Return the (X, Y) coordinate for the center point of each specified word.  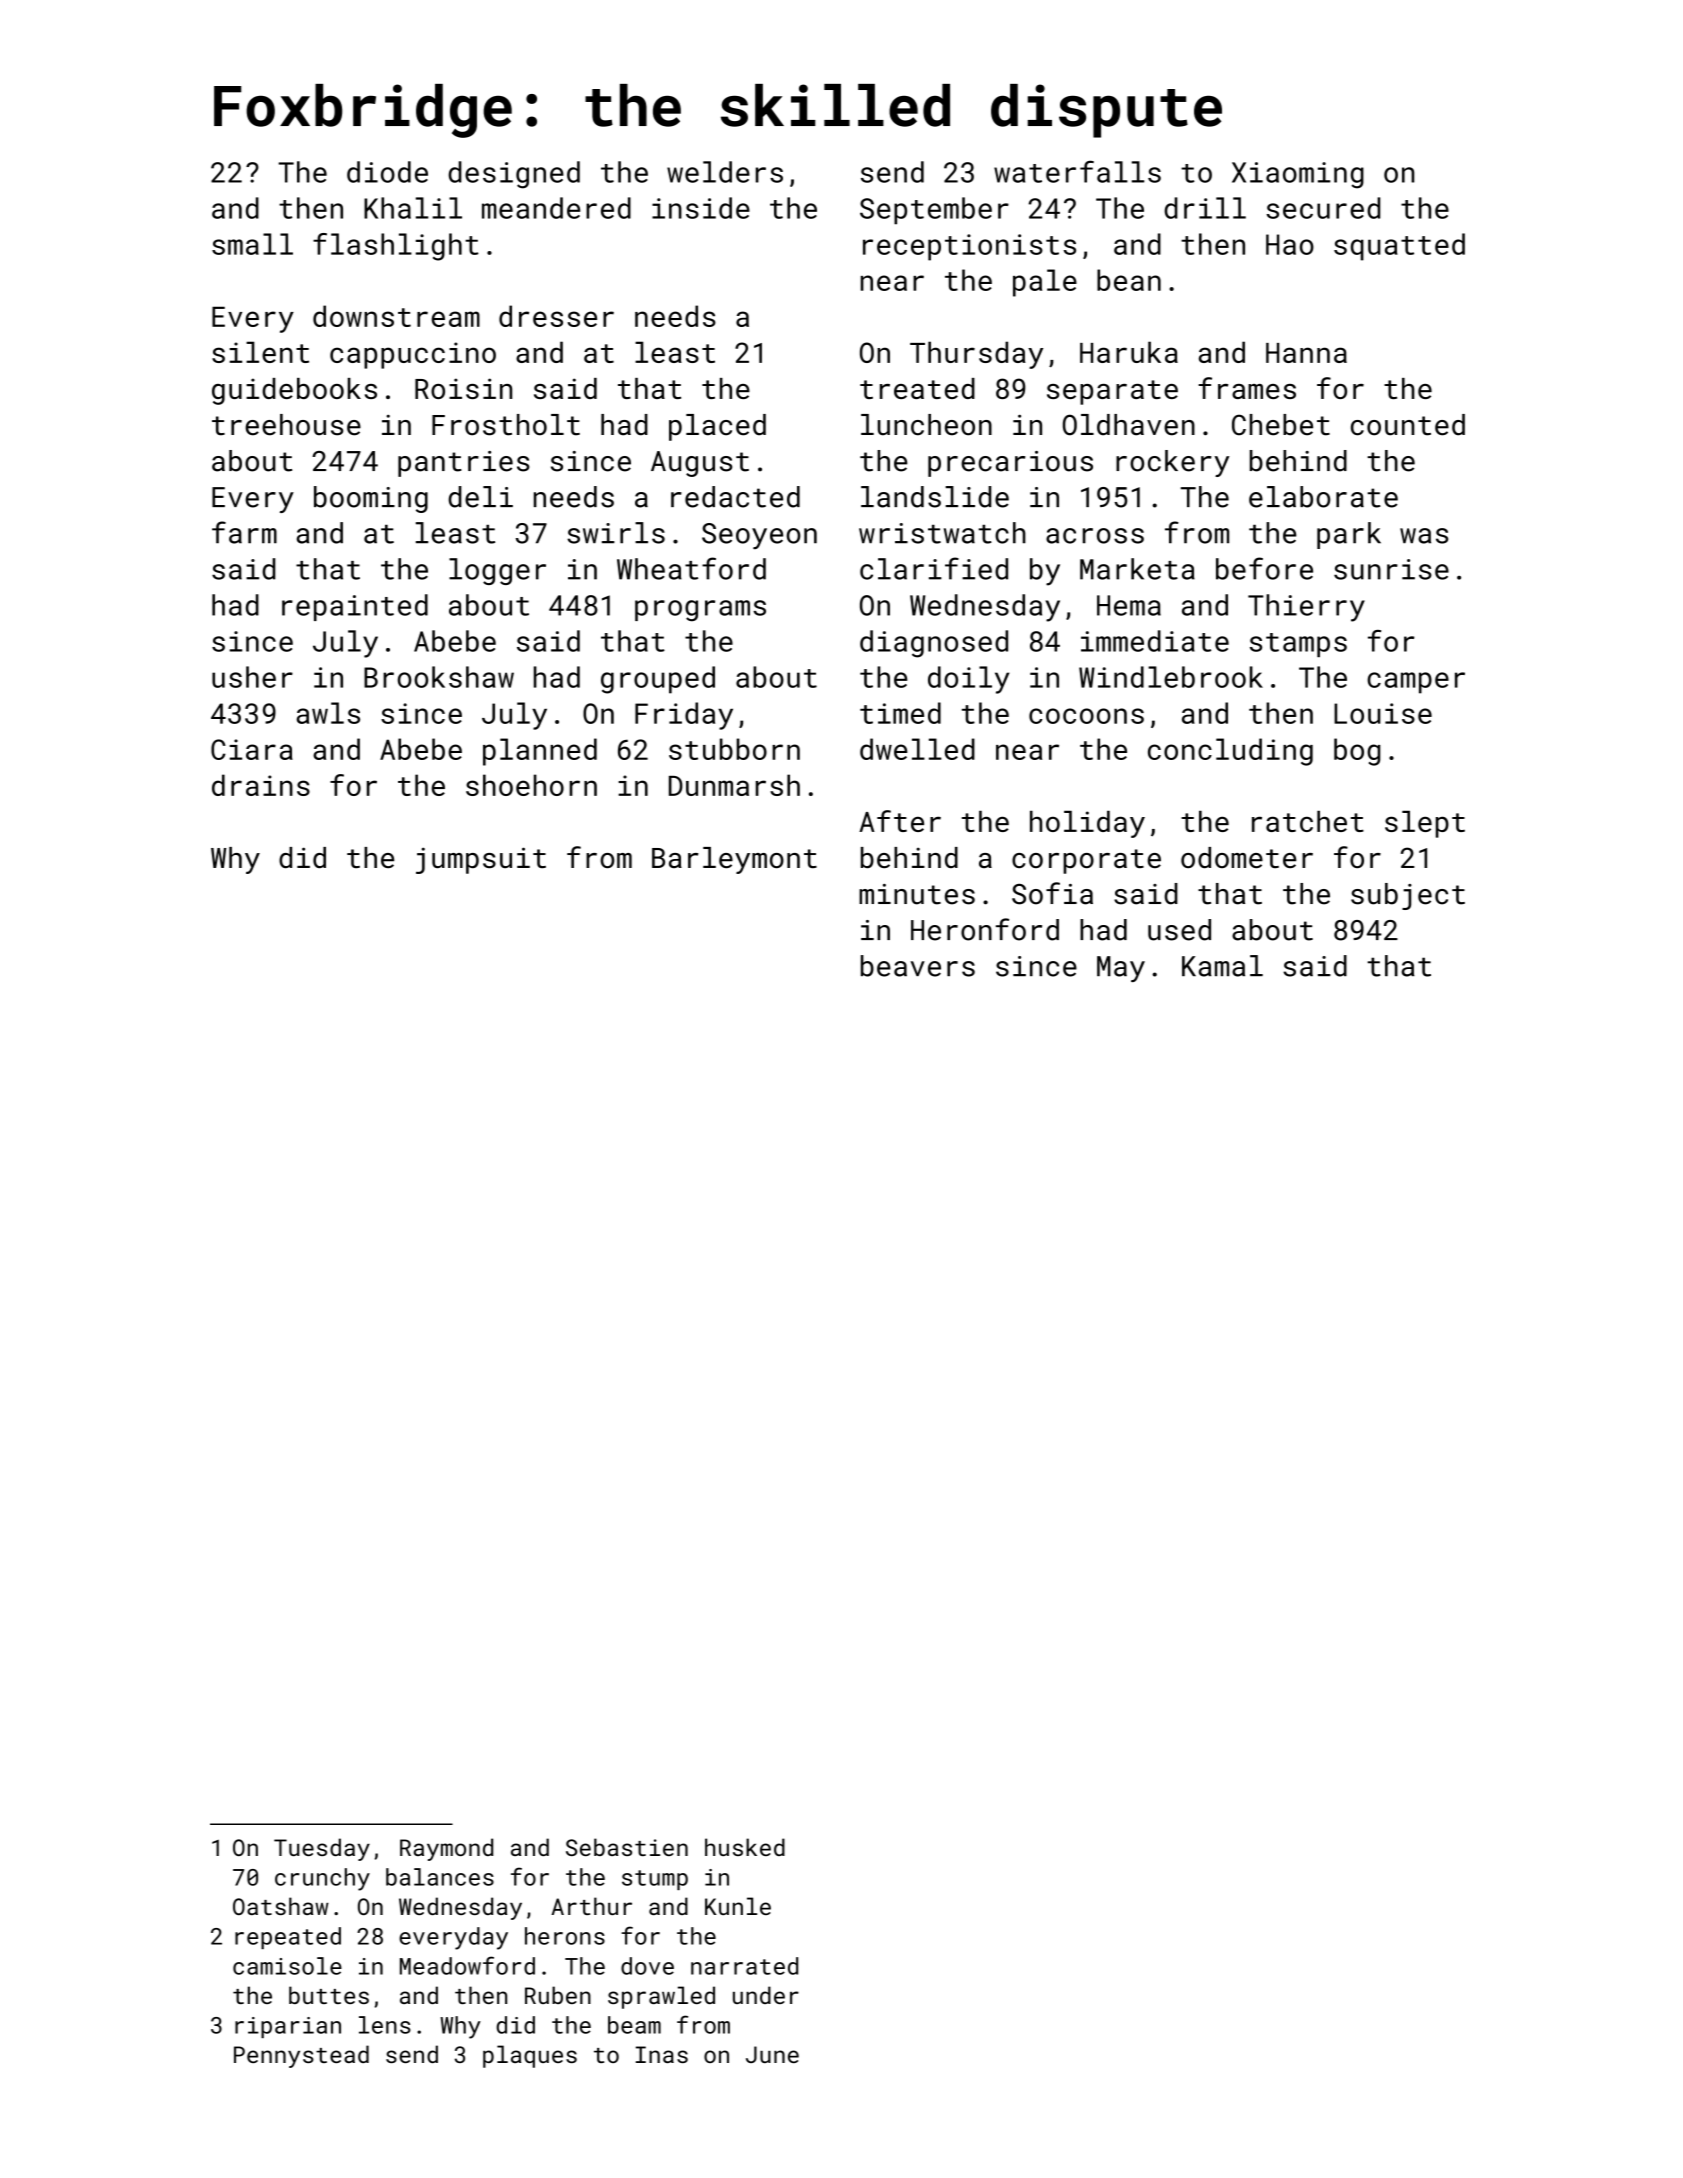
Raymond (446, 1849)
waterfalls (1077, 171)
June (772, 2054)
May (1121, 969)
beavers (918, 966)
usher (252, 677)
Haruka (1129, 352)
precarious (1010, 464)
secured (1323, 208)
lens (385, 2025)
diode (387, 172)
